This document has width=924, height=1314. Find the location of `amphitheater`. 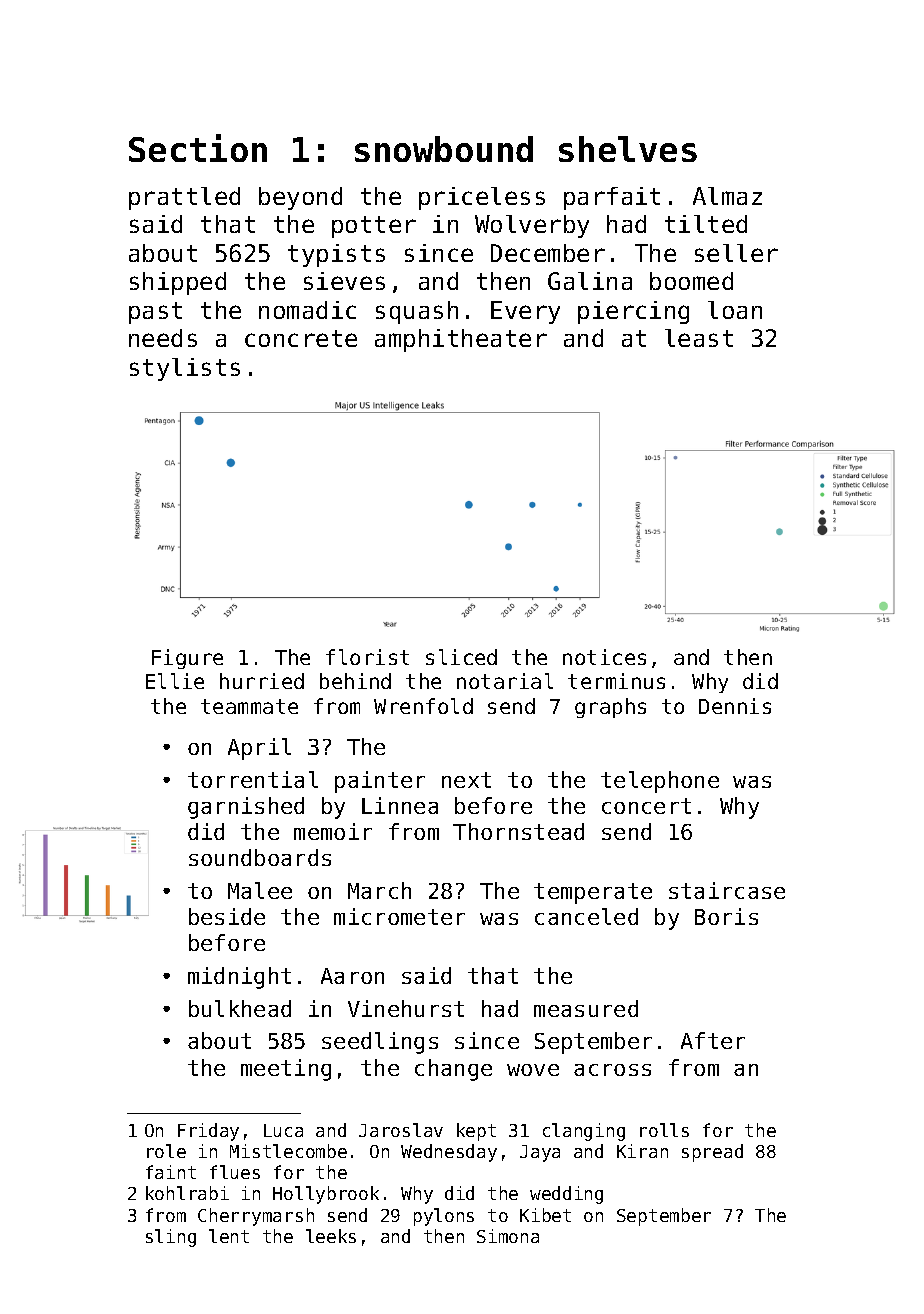

amphitheater is located at coordinates (461, 340).
